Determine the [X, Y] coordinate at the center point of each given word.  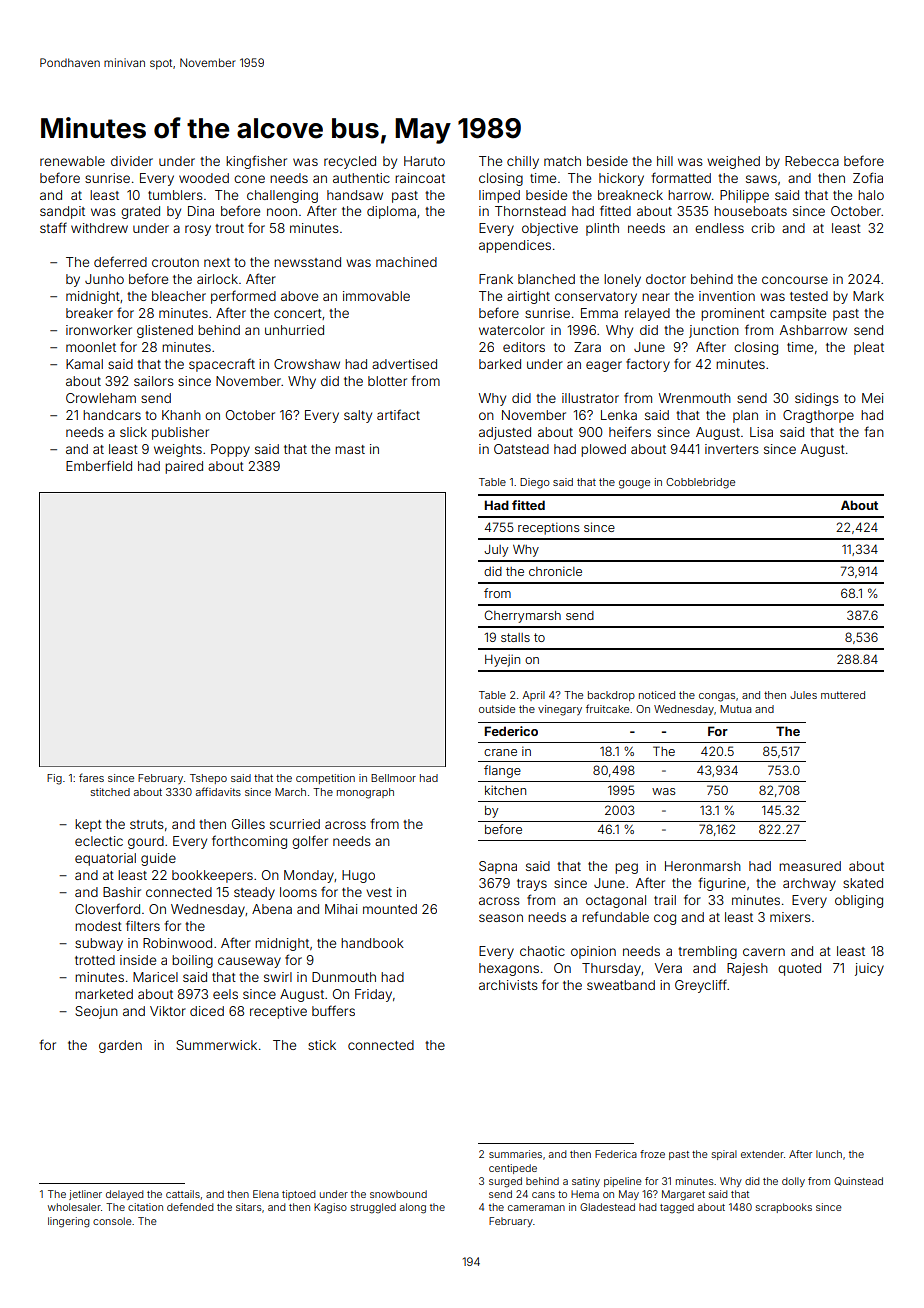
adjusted [505, 433]
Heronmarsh [703, 866]
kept [88, 825]
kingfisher [256, 162]
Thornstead [530, 211]
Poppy [230, 450]
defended [190, 1207]
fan [874, 431]
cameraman [536, 1208]
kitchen [505, 790]
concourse [795, 280]
